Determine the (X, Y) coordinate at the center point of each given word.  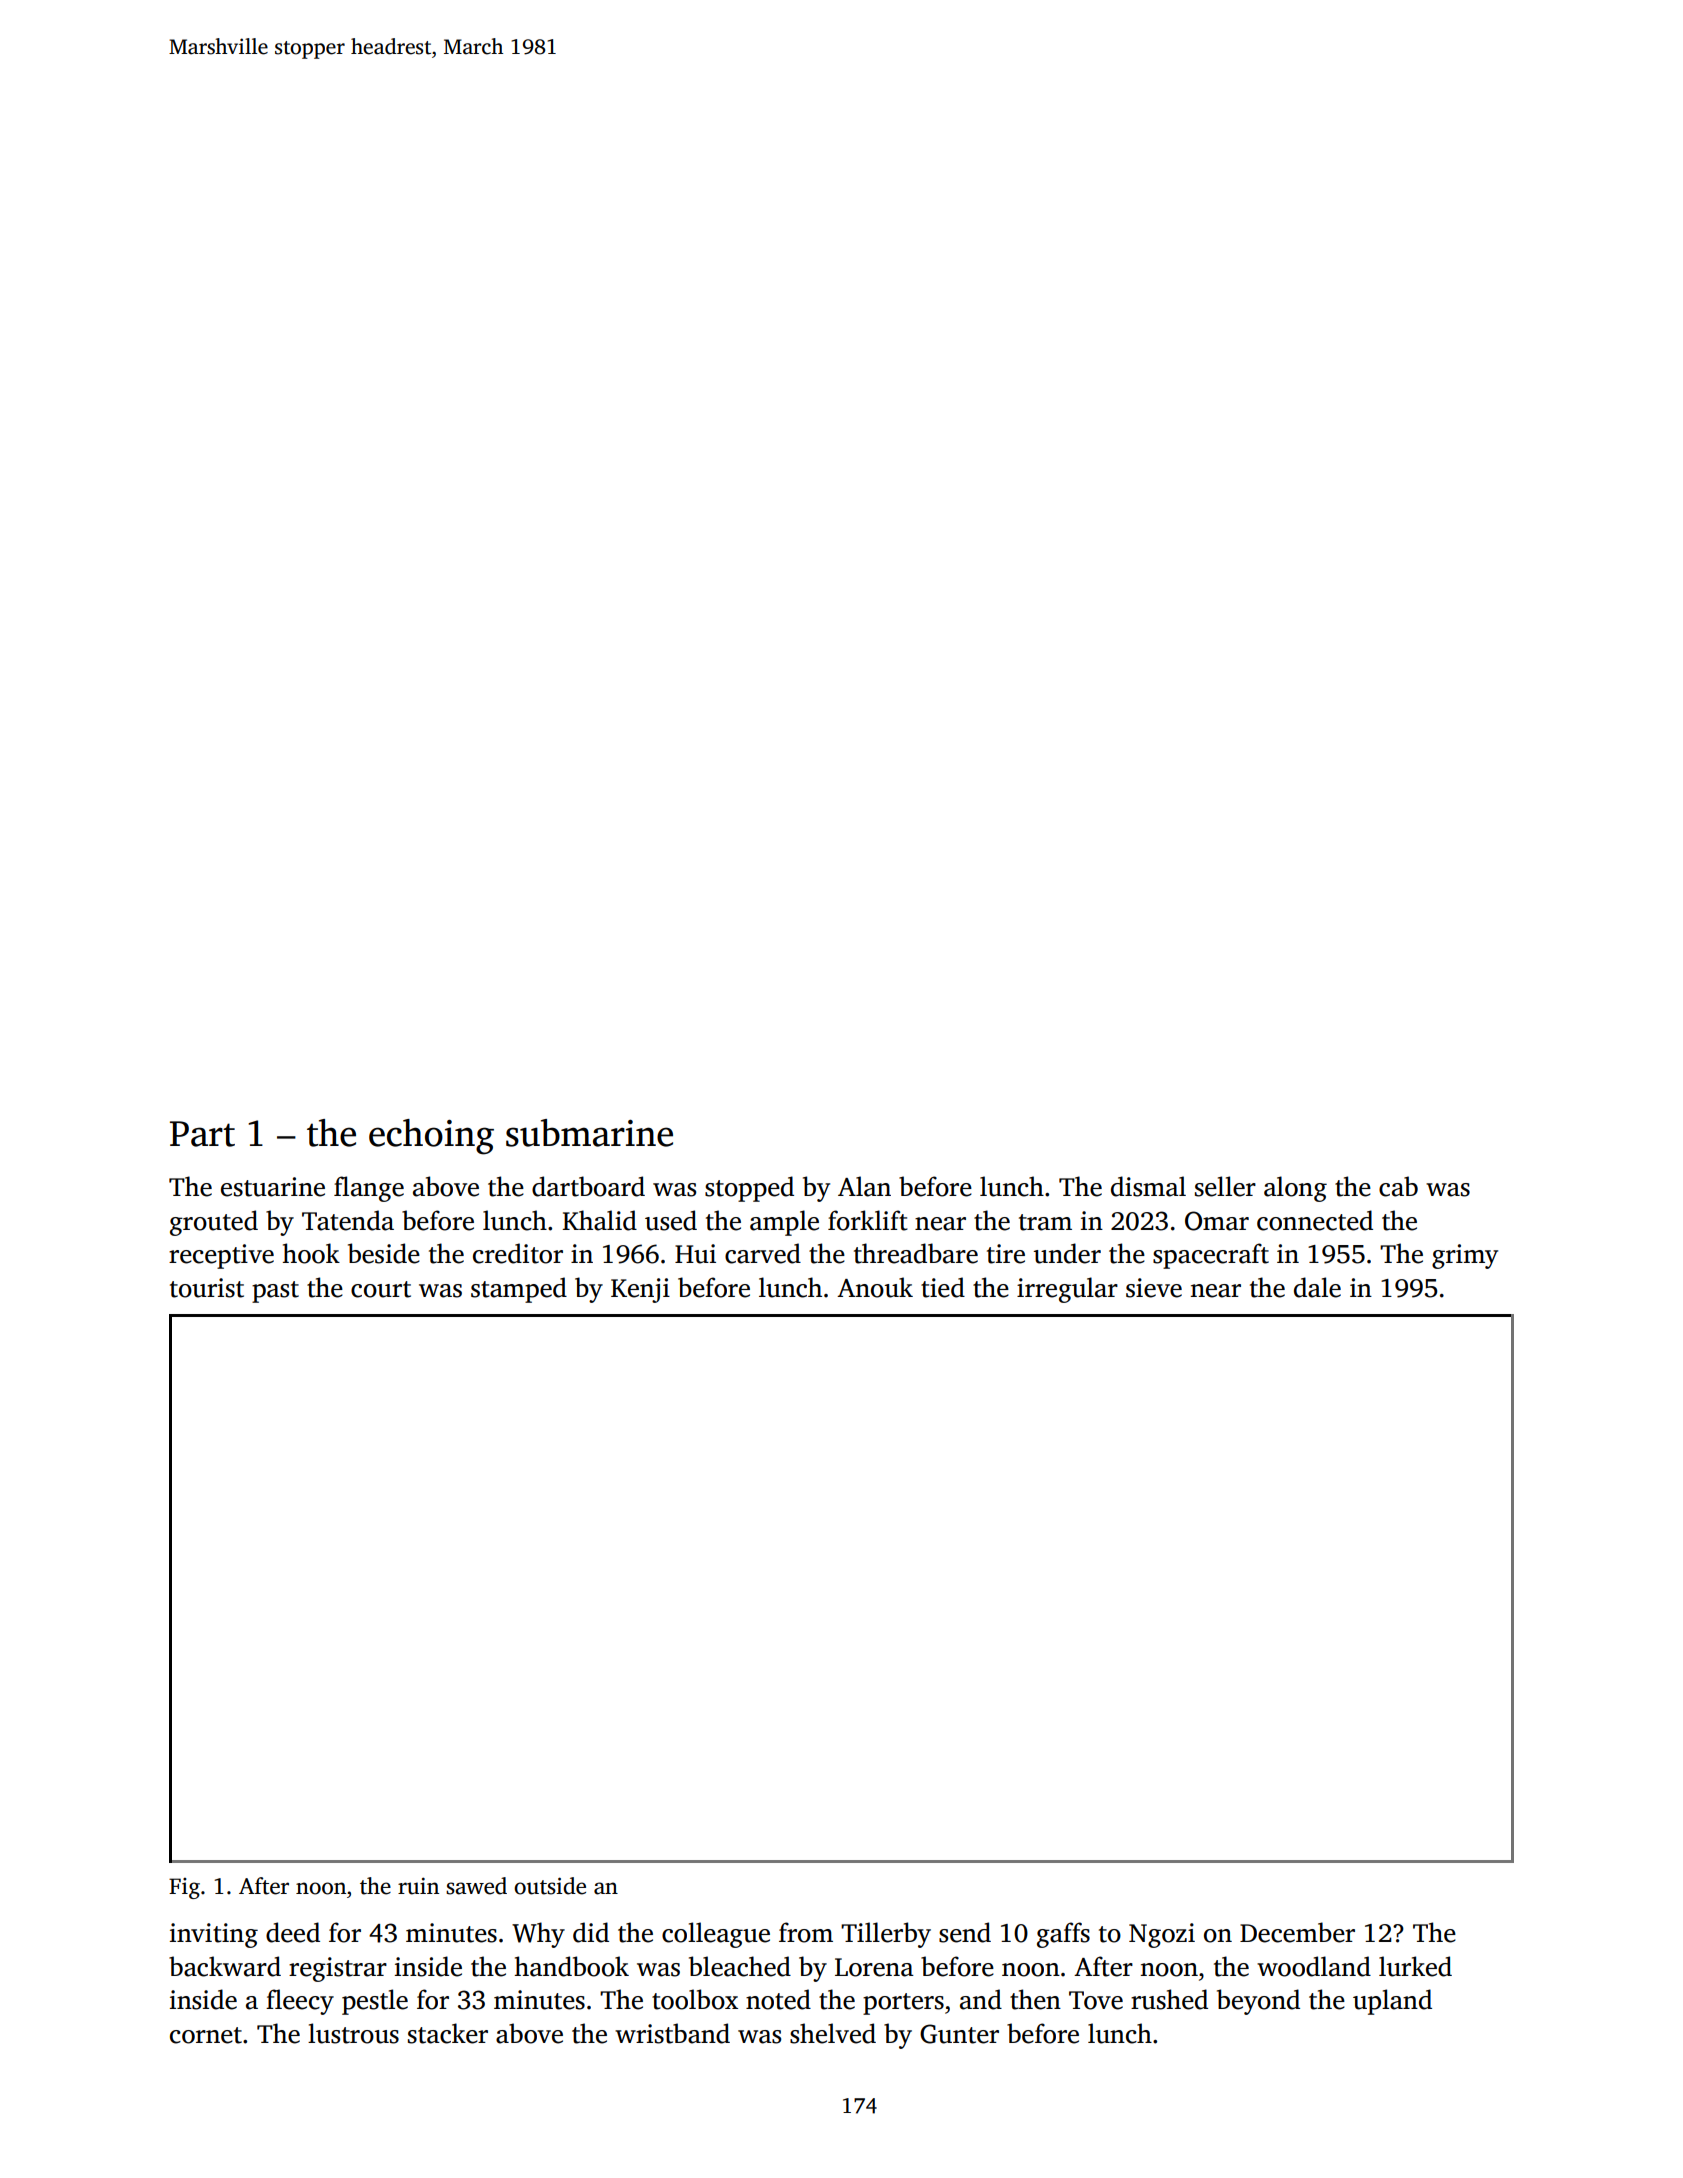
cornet (206, 2035)
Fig (184, 1888)
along (1295, 1189)
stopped (749, 1189)
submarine (589, 1133)
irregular (1067, 1290)
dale (1317, 1287)
